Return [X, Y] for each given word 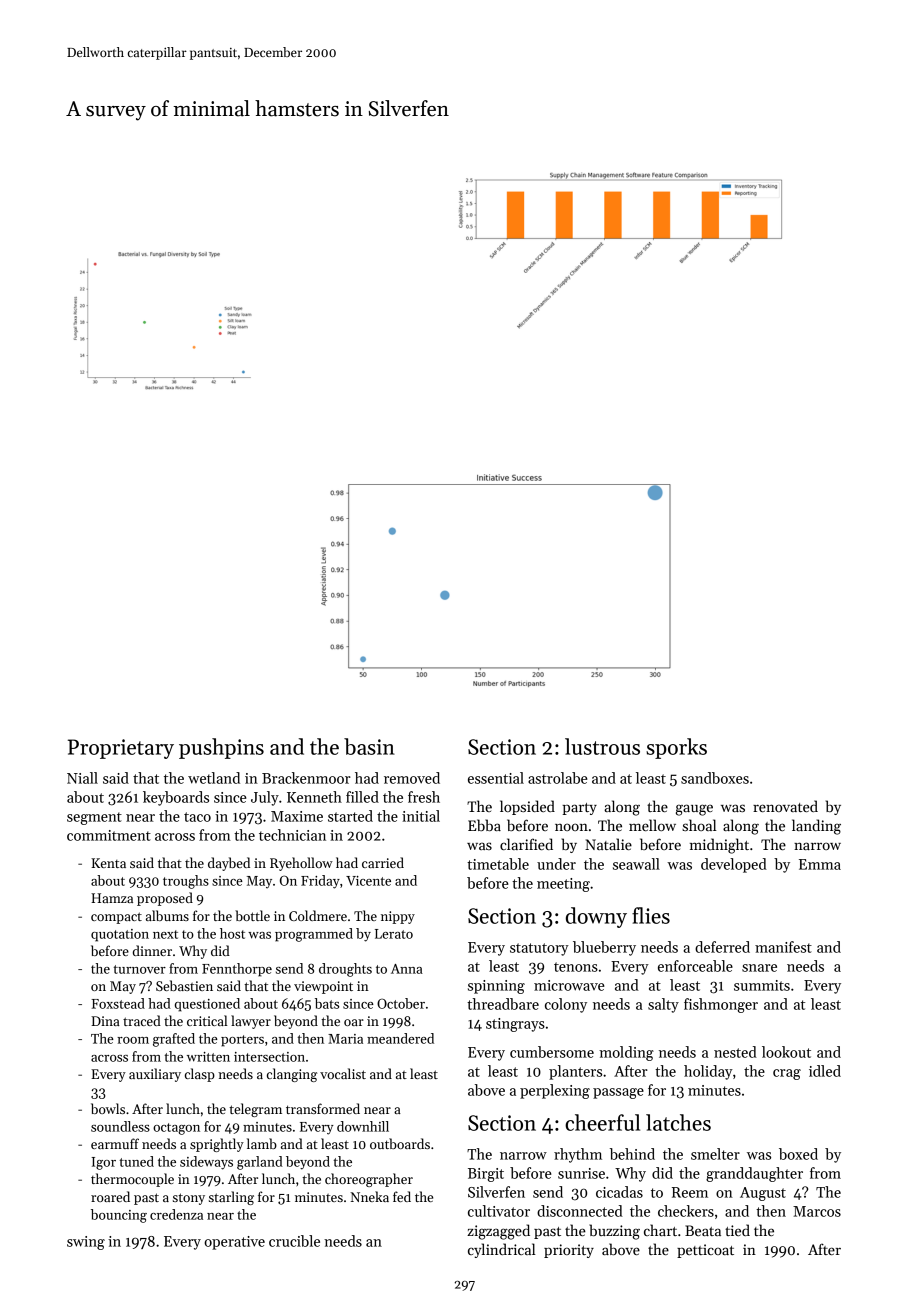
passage [618, 1093]
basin [369, 746]
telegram [255, 1110]
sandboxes [715, 778]
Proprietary [121, 749]
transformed [323, 1108]
